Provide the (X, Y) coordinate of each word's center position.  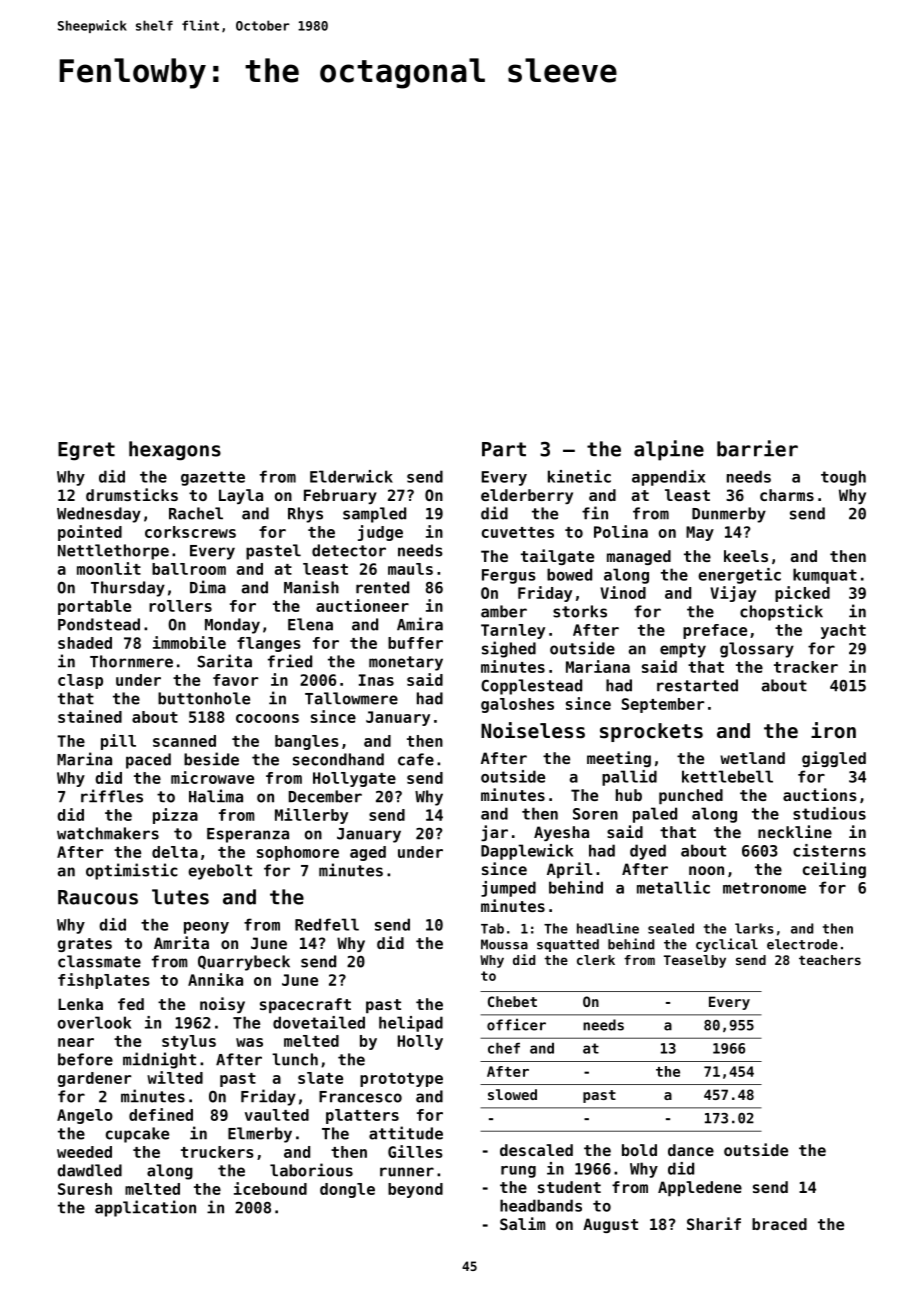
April (570, 870)
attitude (406, 1133)
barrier (757, 448)
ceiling (834, 870)
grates (85, 945)
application (145, 1208)
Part (504, 449)
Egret (86, 451)
